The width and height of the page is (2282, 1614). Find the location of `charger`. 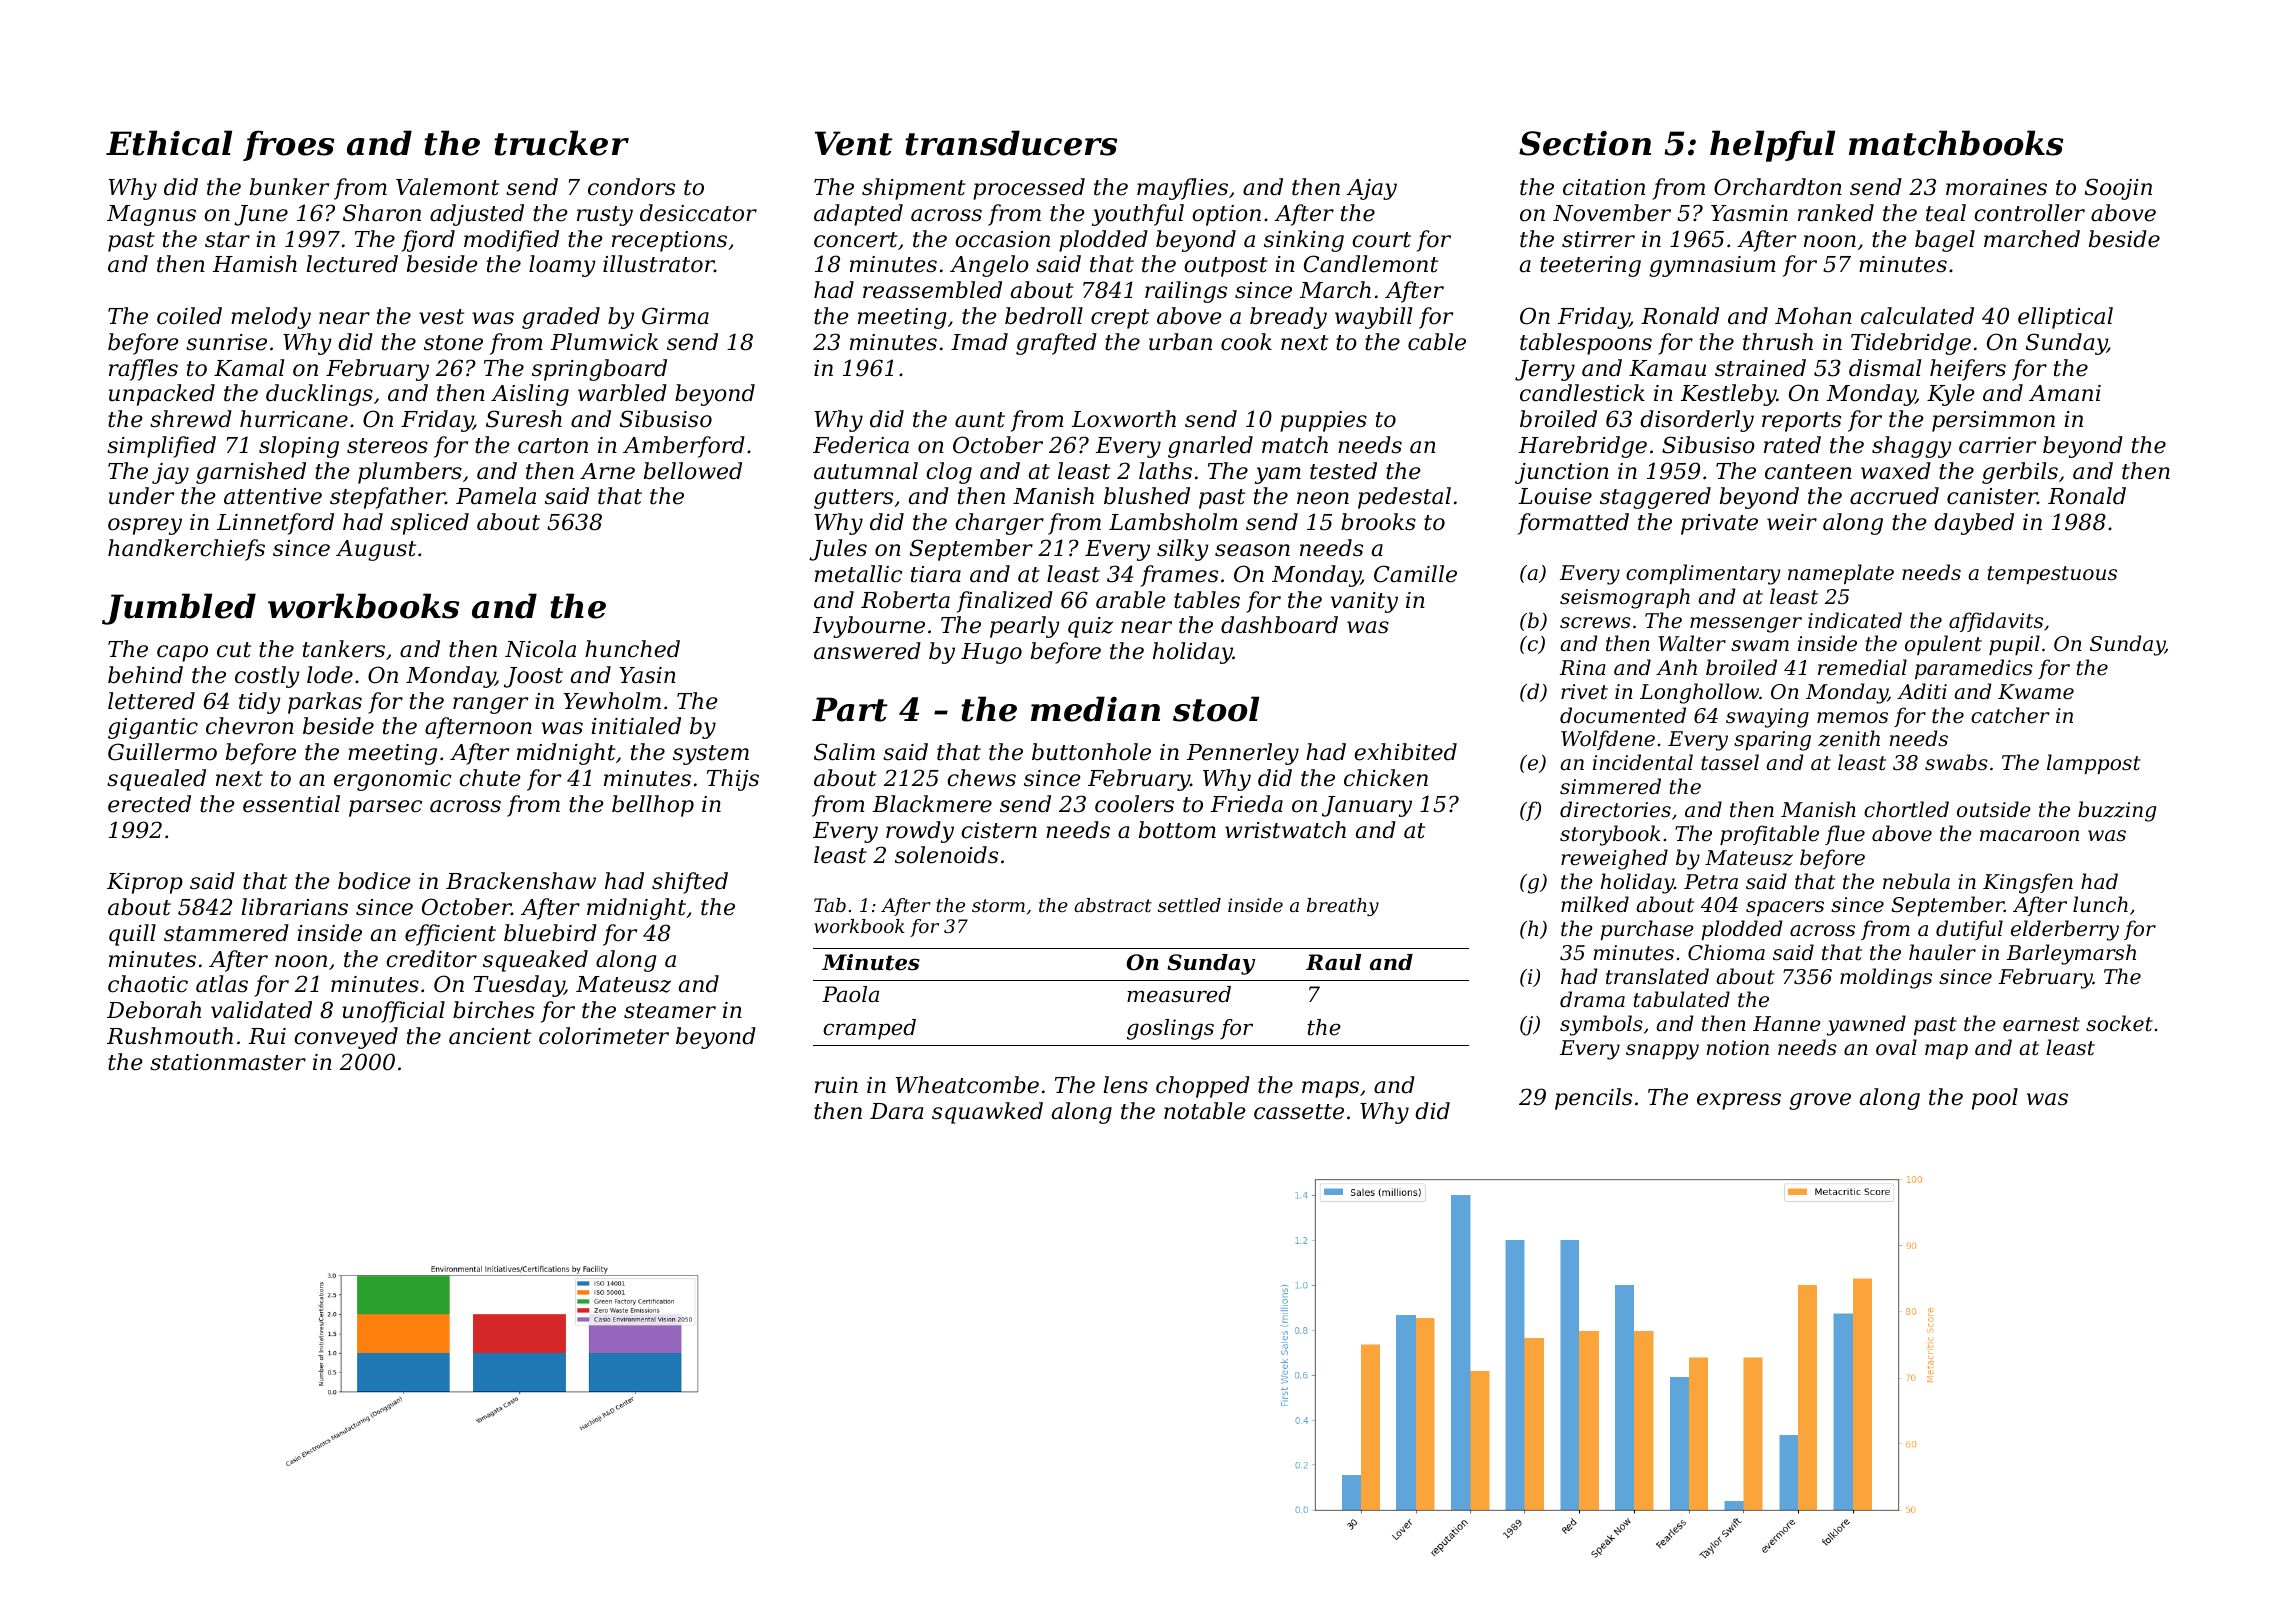

charger is located at coordinates (999, 524).
